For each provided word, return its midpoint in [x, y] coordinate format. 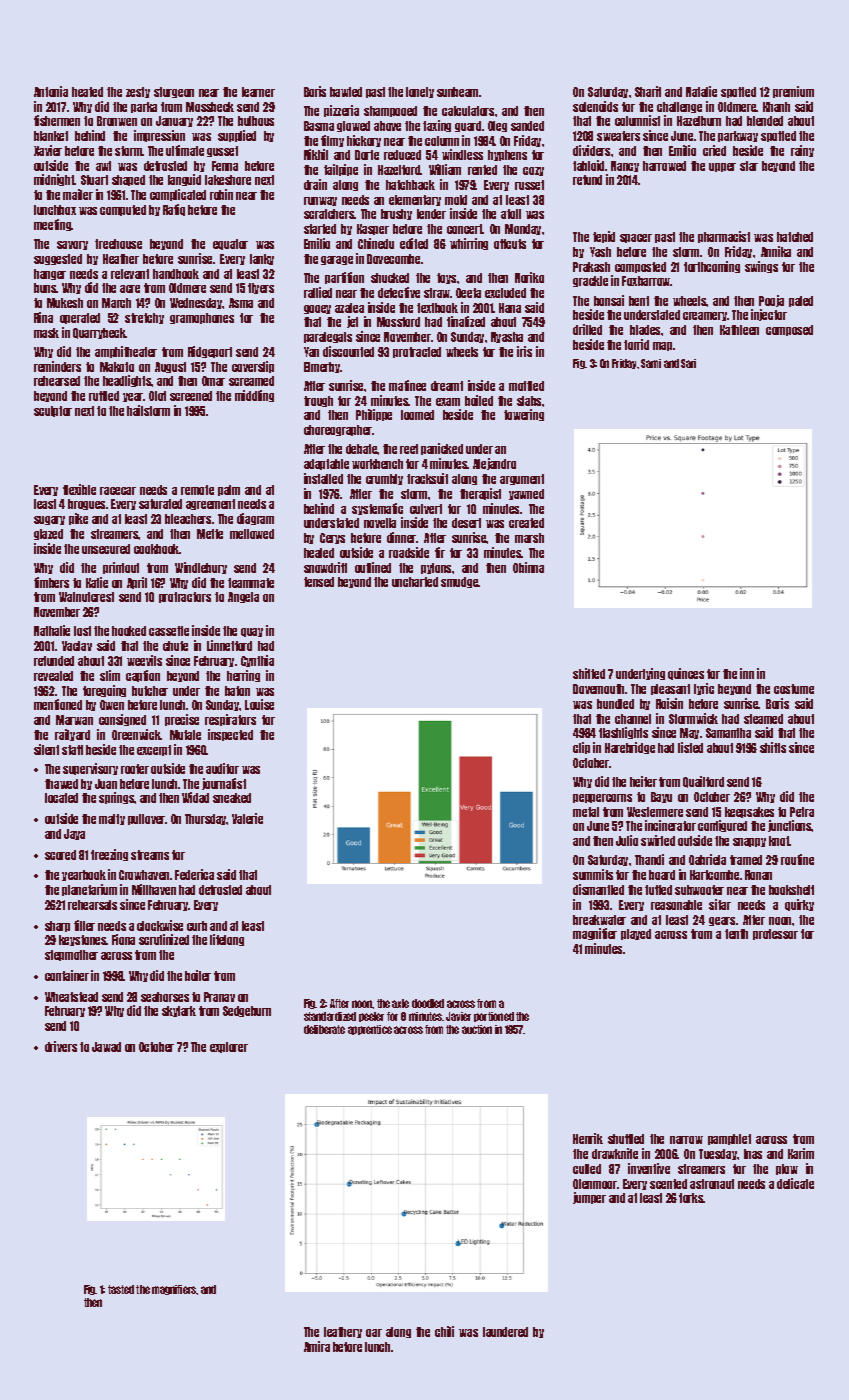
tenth [736, 934]
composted [640, 267]
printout [121, 568]
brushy [396, 214]
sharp [57, 926]
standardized [330, 1016]
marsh [529, 538]
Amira [317, 1346]
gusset [222, 151]
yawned [526, 494]
